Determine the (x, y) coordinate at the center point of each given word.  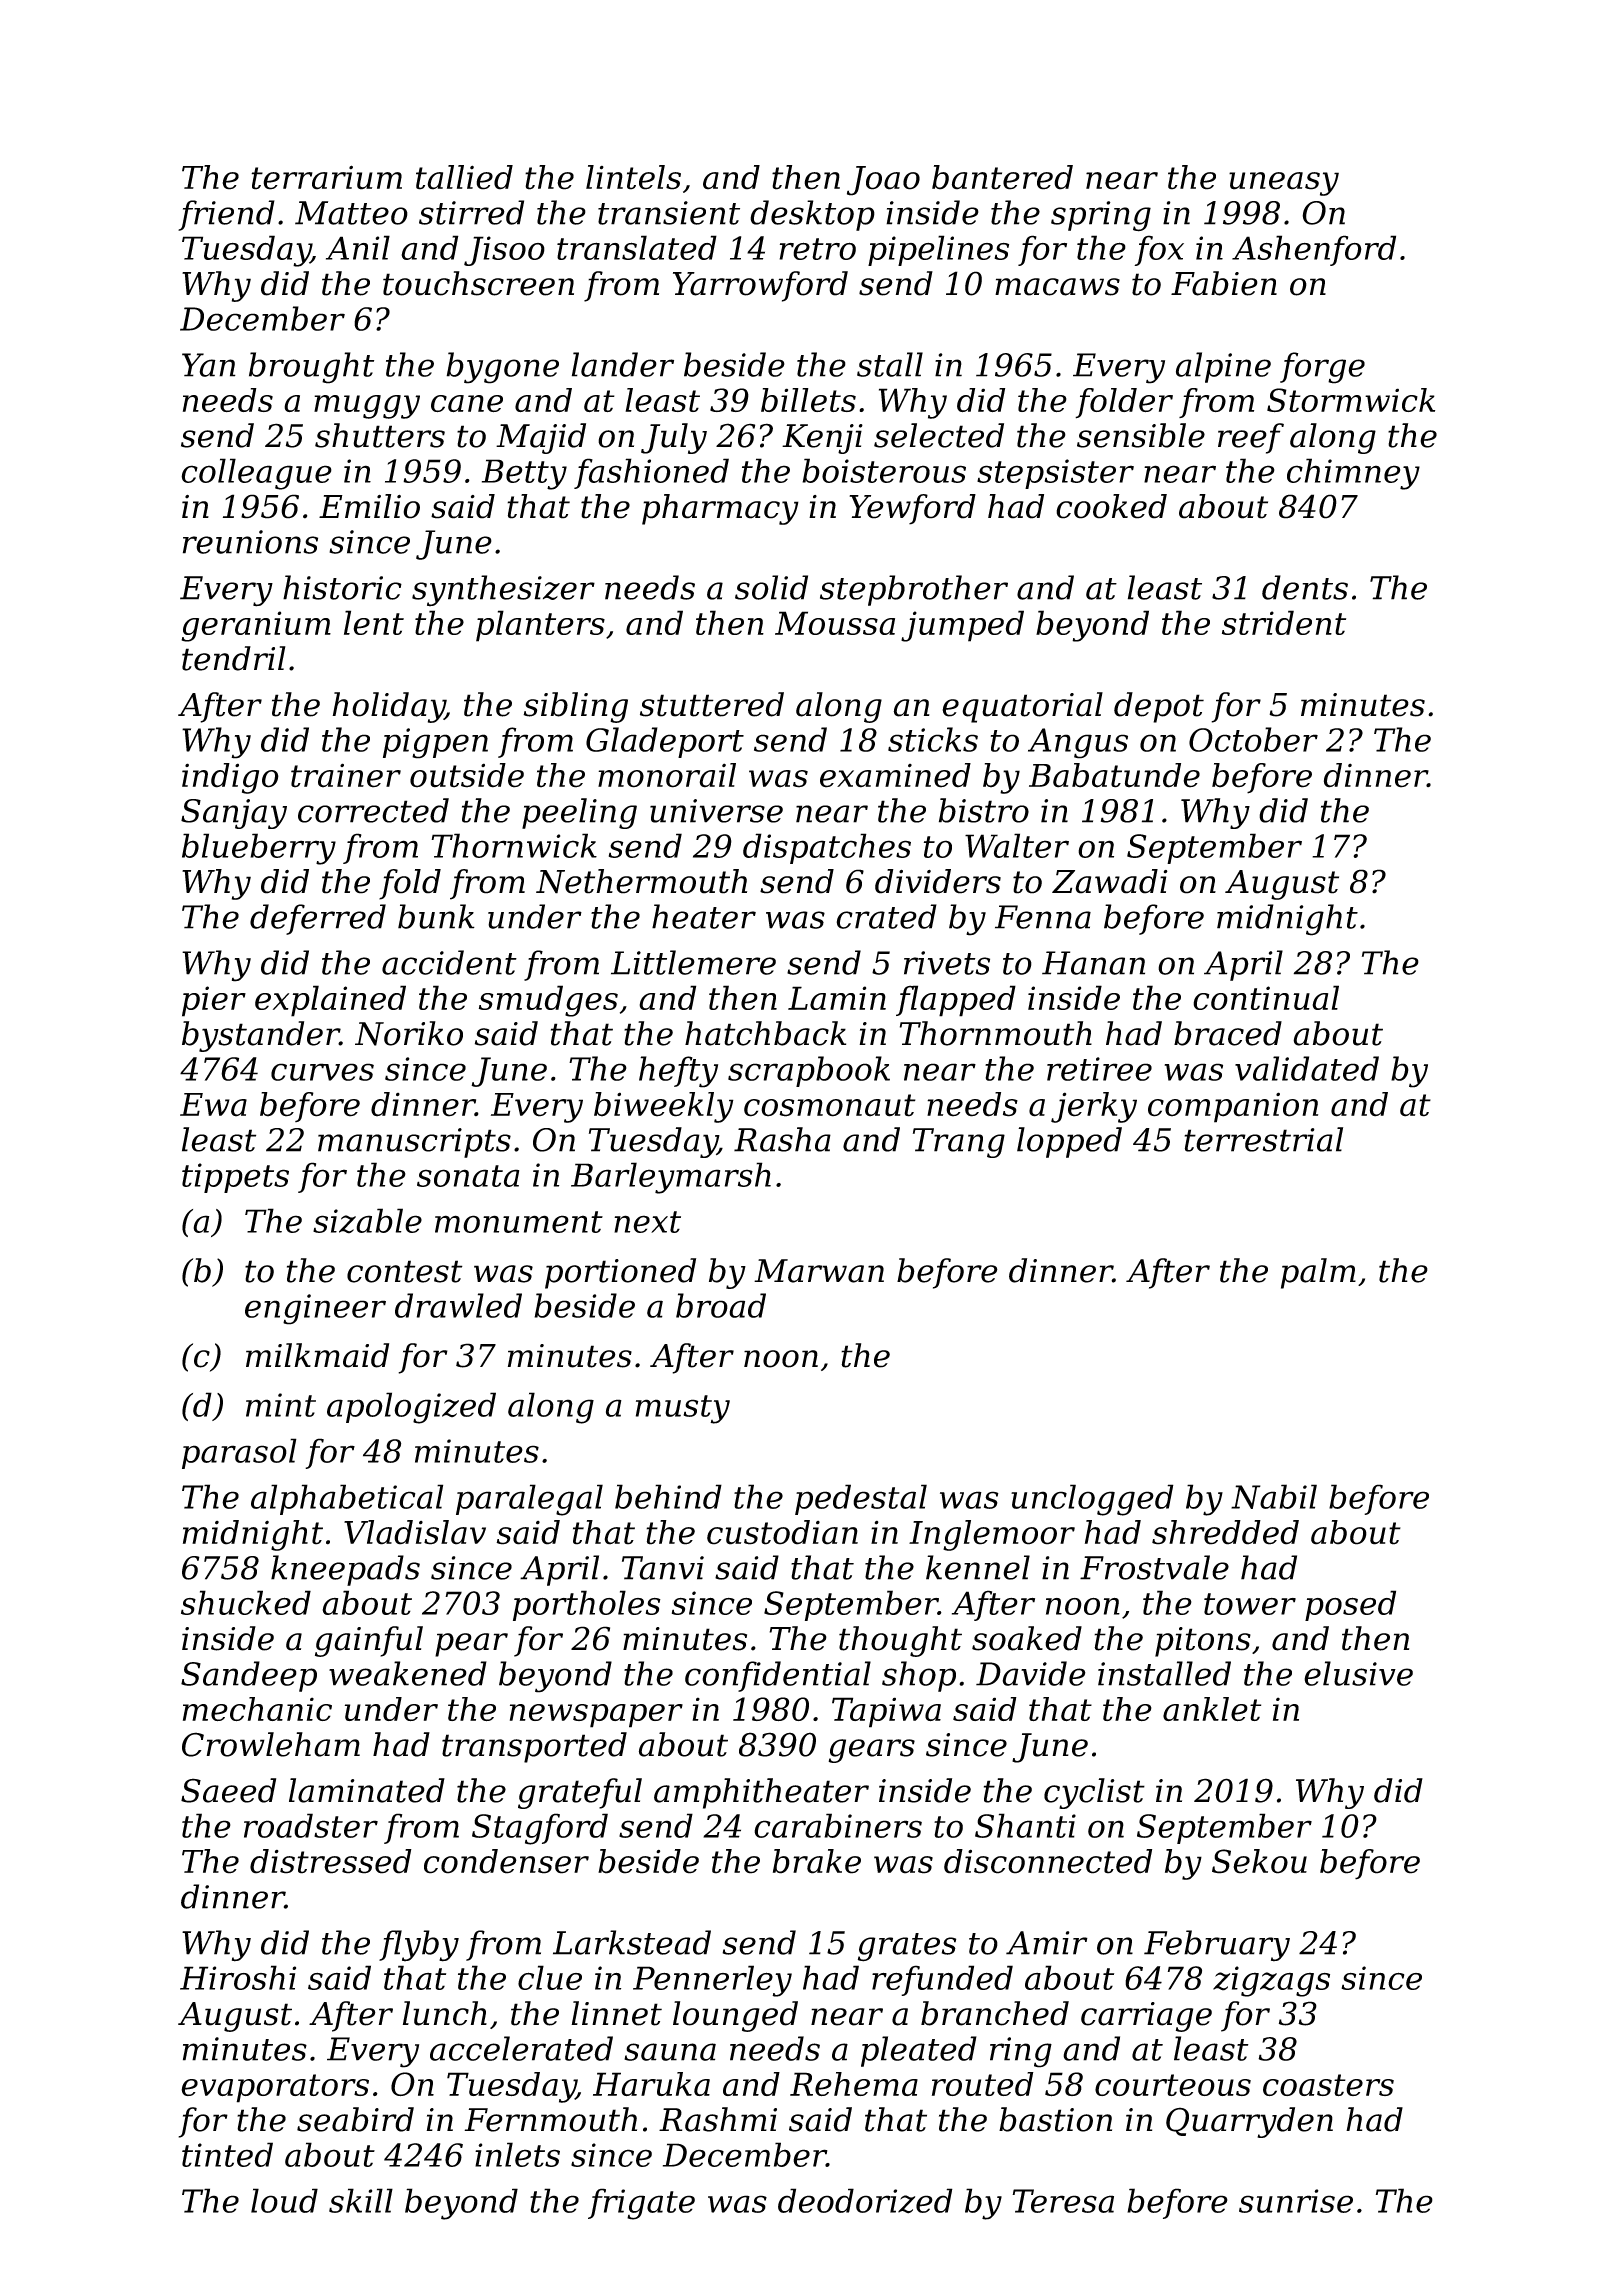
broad (721, 1305)
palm (1318, 1273)
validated (1307, 1068)
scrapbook (809, 1071)
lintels (633, 177)
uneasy (1284, 184)
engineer (315, 1309)
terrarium (326, 177)
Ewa (213, 1105)
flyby (419, 1946)
